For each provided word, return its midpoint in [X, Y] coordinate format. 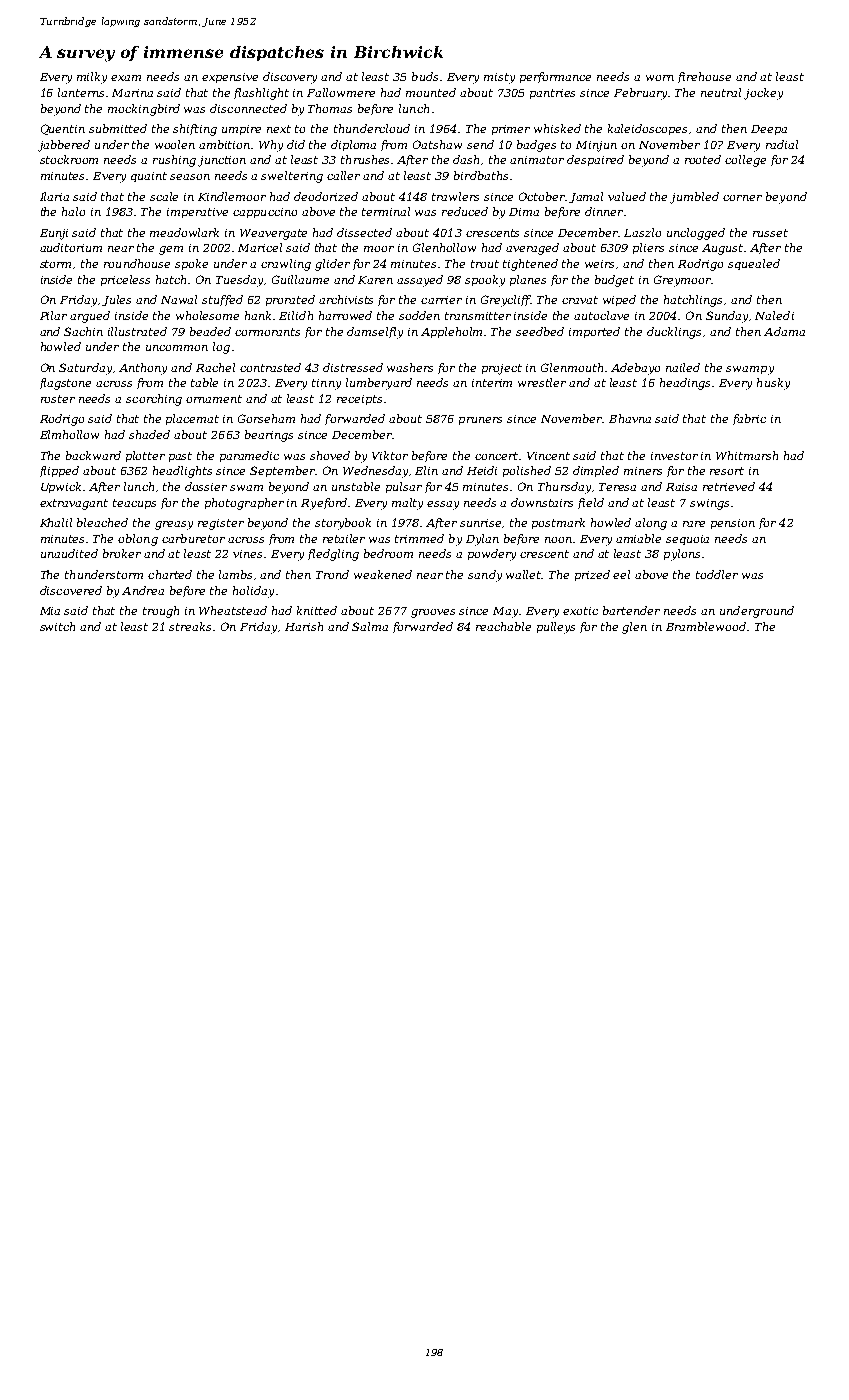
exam [126, 78]
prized [592, 575]
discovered [71, 590]
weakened [383, 574]
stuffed [222, 300]
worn [660, 78]
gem [171, 250]
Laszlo [642, 232]
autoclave [601, 315]
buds [425, 76]
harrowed [345, 315]
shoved [330, 455]
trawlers [455, 196]
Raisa [681, 487]
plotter [145, 456]
